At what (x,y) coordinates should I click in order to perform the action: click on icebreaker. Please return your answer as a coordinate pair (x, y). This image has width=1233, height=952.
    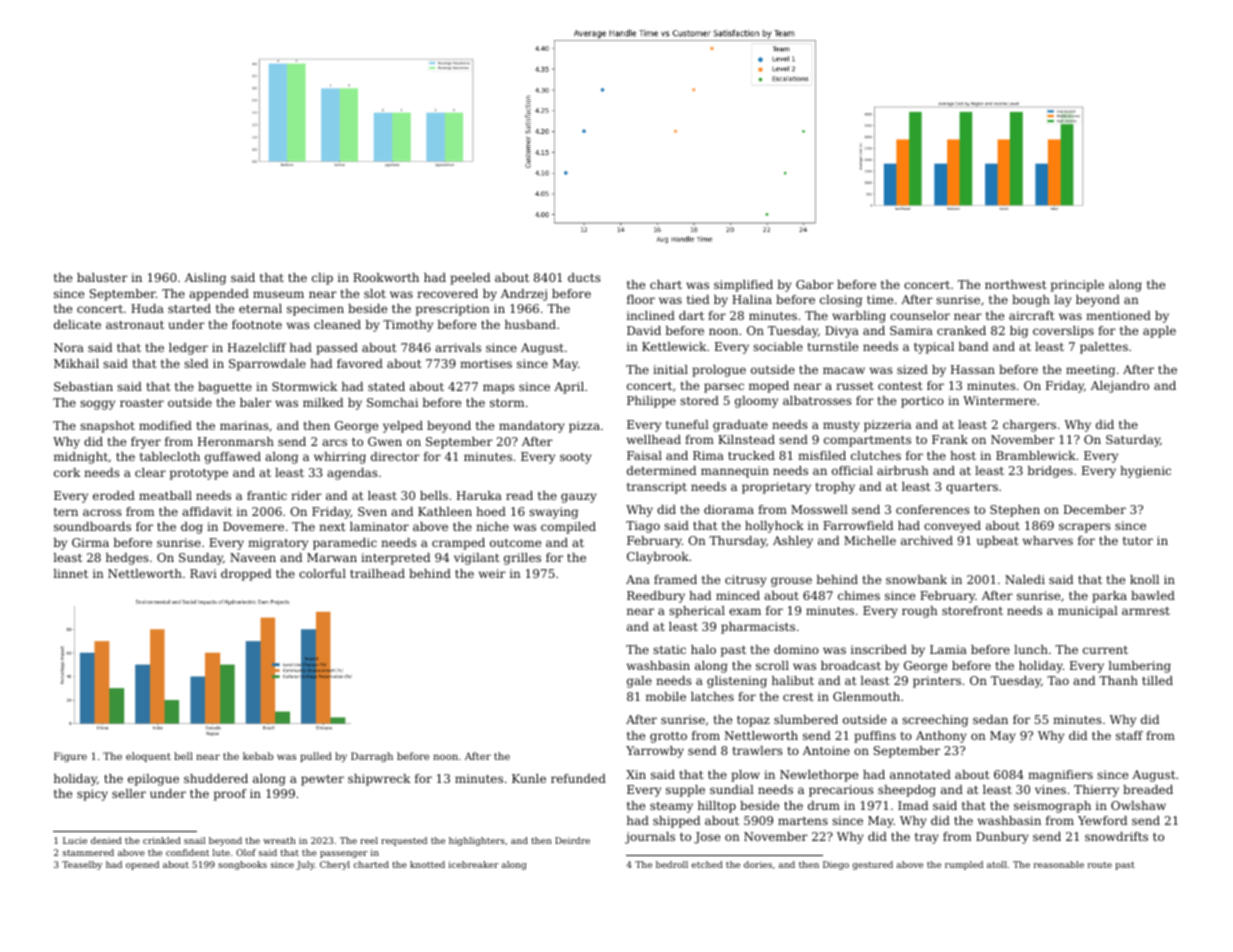
    Looking at the image, I should click on (474, 864).
